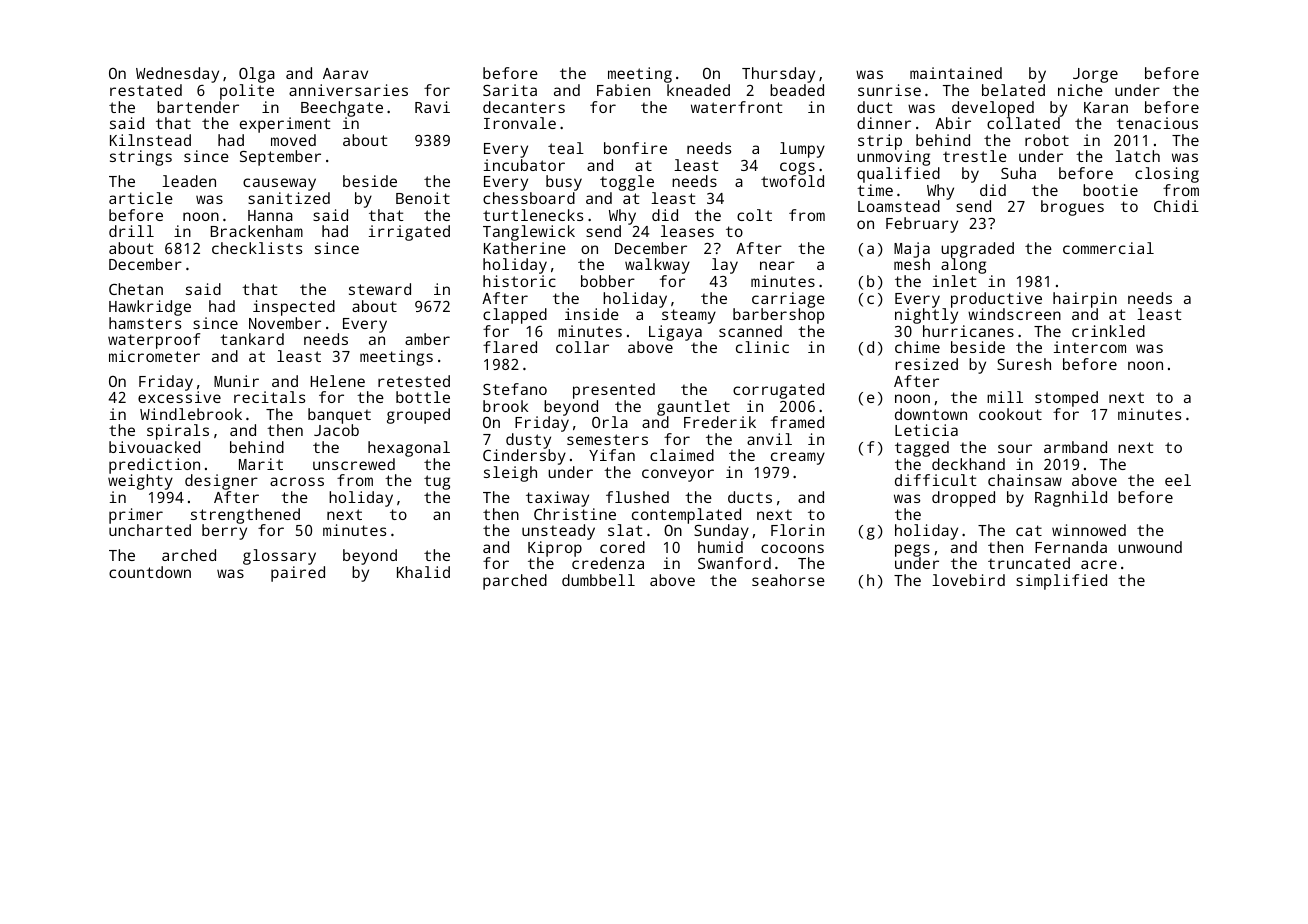 Image resolution: width=1308 pixels, height=924 pixels. Describe the element at coordinates (409, 449) in the screenshot. I see `hexagonal` at that location.
